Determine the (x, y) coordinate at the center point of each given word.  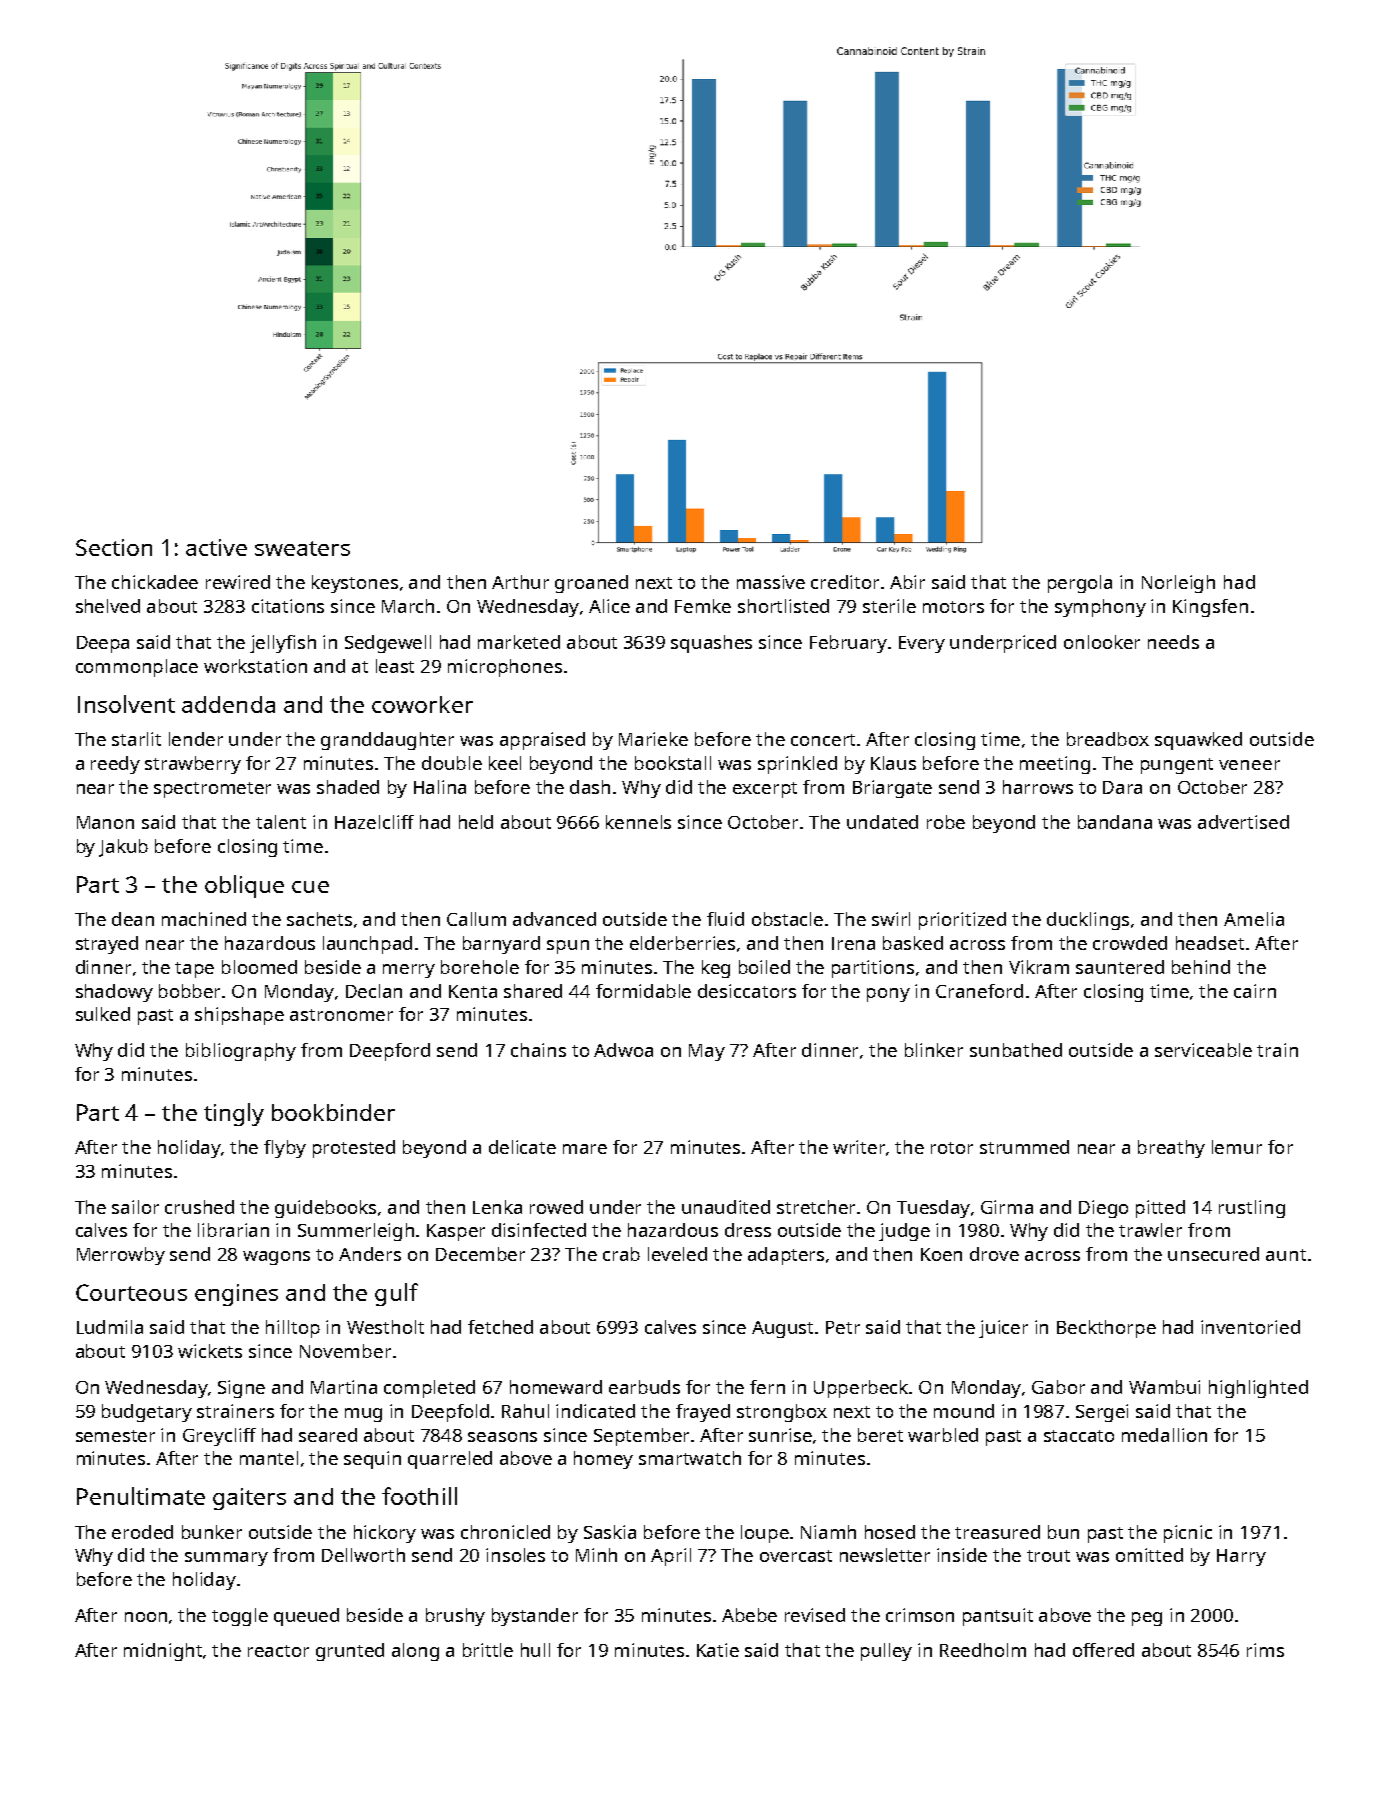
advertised (1243, 822)
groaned (591, 584)
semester (115, 1436)
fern (767, 1387)
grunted (350, 1652)
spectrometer (212, 790)
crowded (1130, 943)
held (476, 822)
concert (824, 740)
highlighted (1258, 1389)
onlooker (1102, 642)
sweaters (302, 548)
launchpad (367, 945)
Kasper (456, 1232)
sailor (135, 1207)
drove (994, 1254)
